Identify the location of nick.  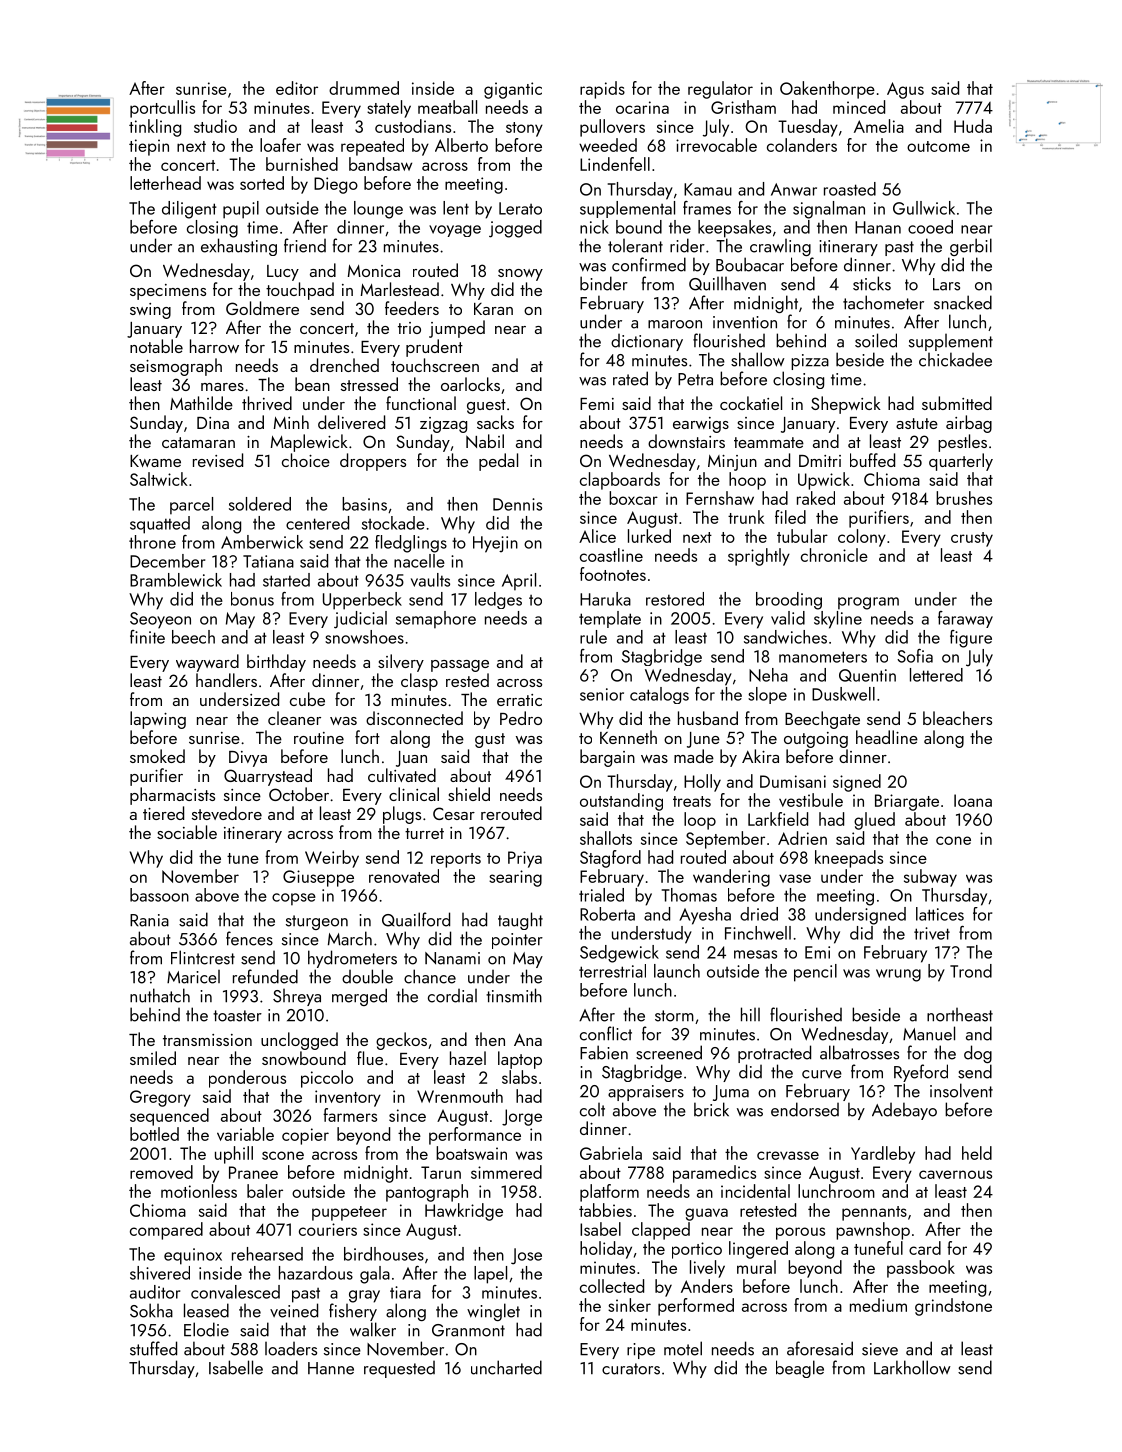
(594, 227).
